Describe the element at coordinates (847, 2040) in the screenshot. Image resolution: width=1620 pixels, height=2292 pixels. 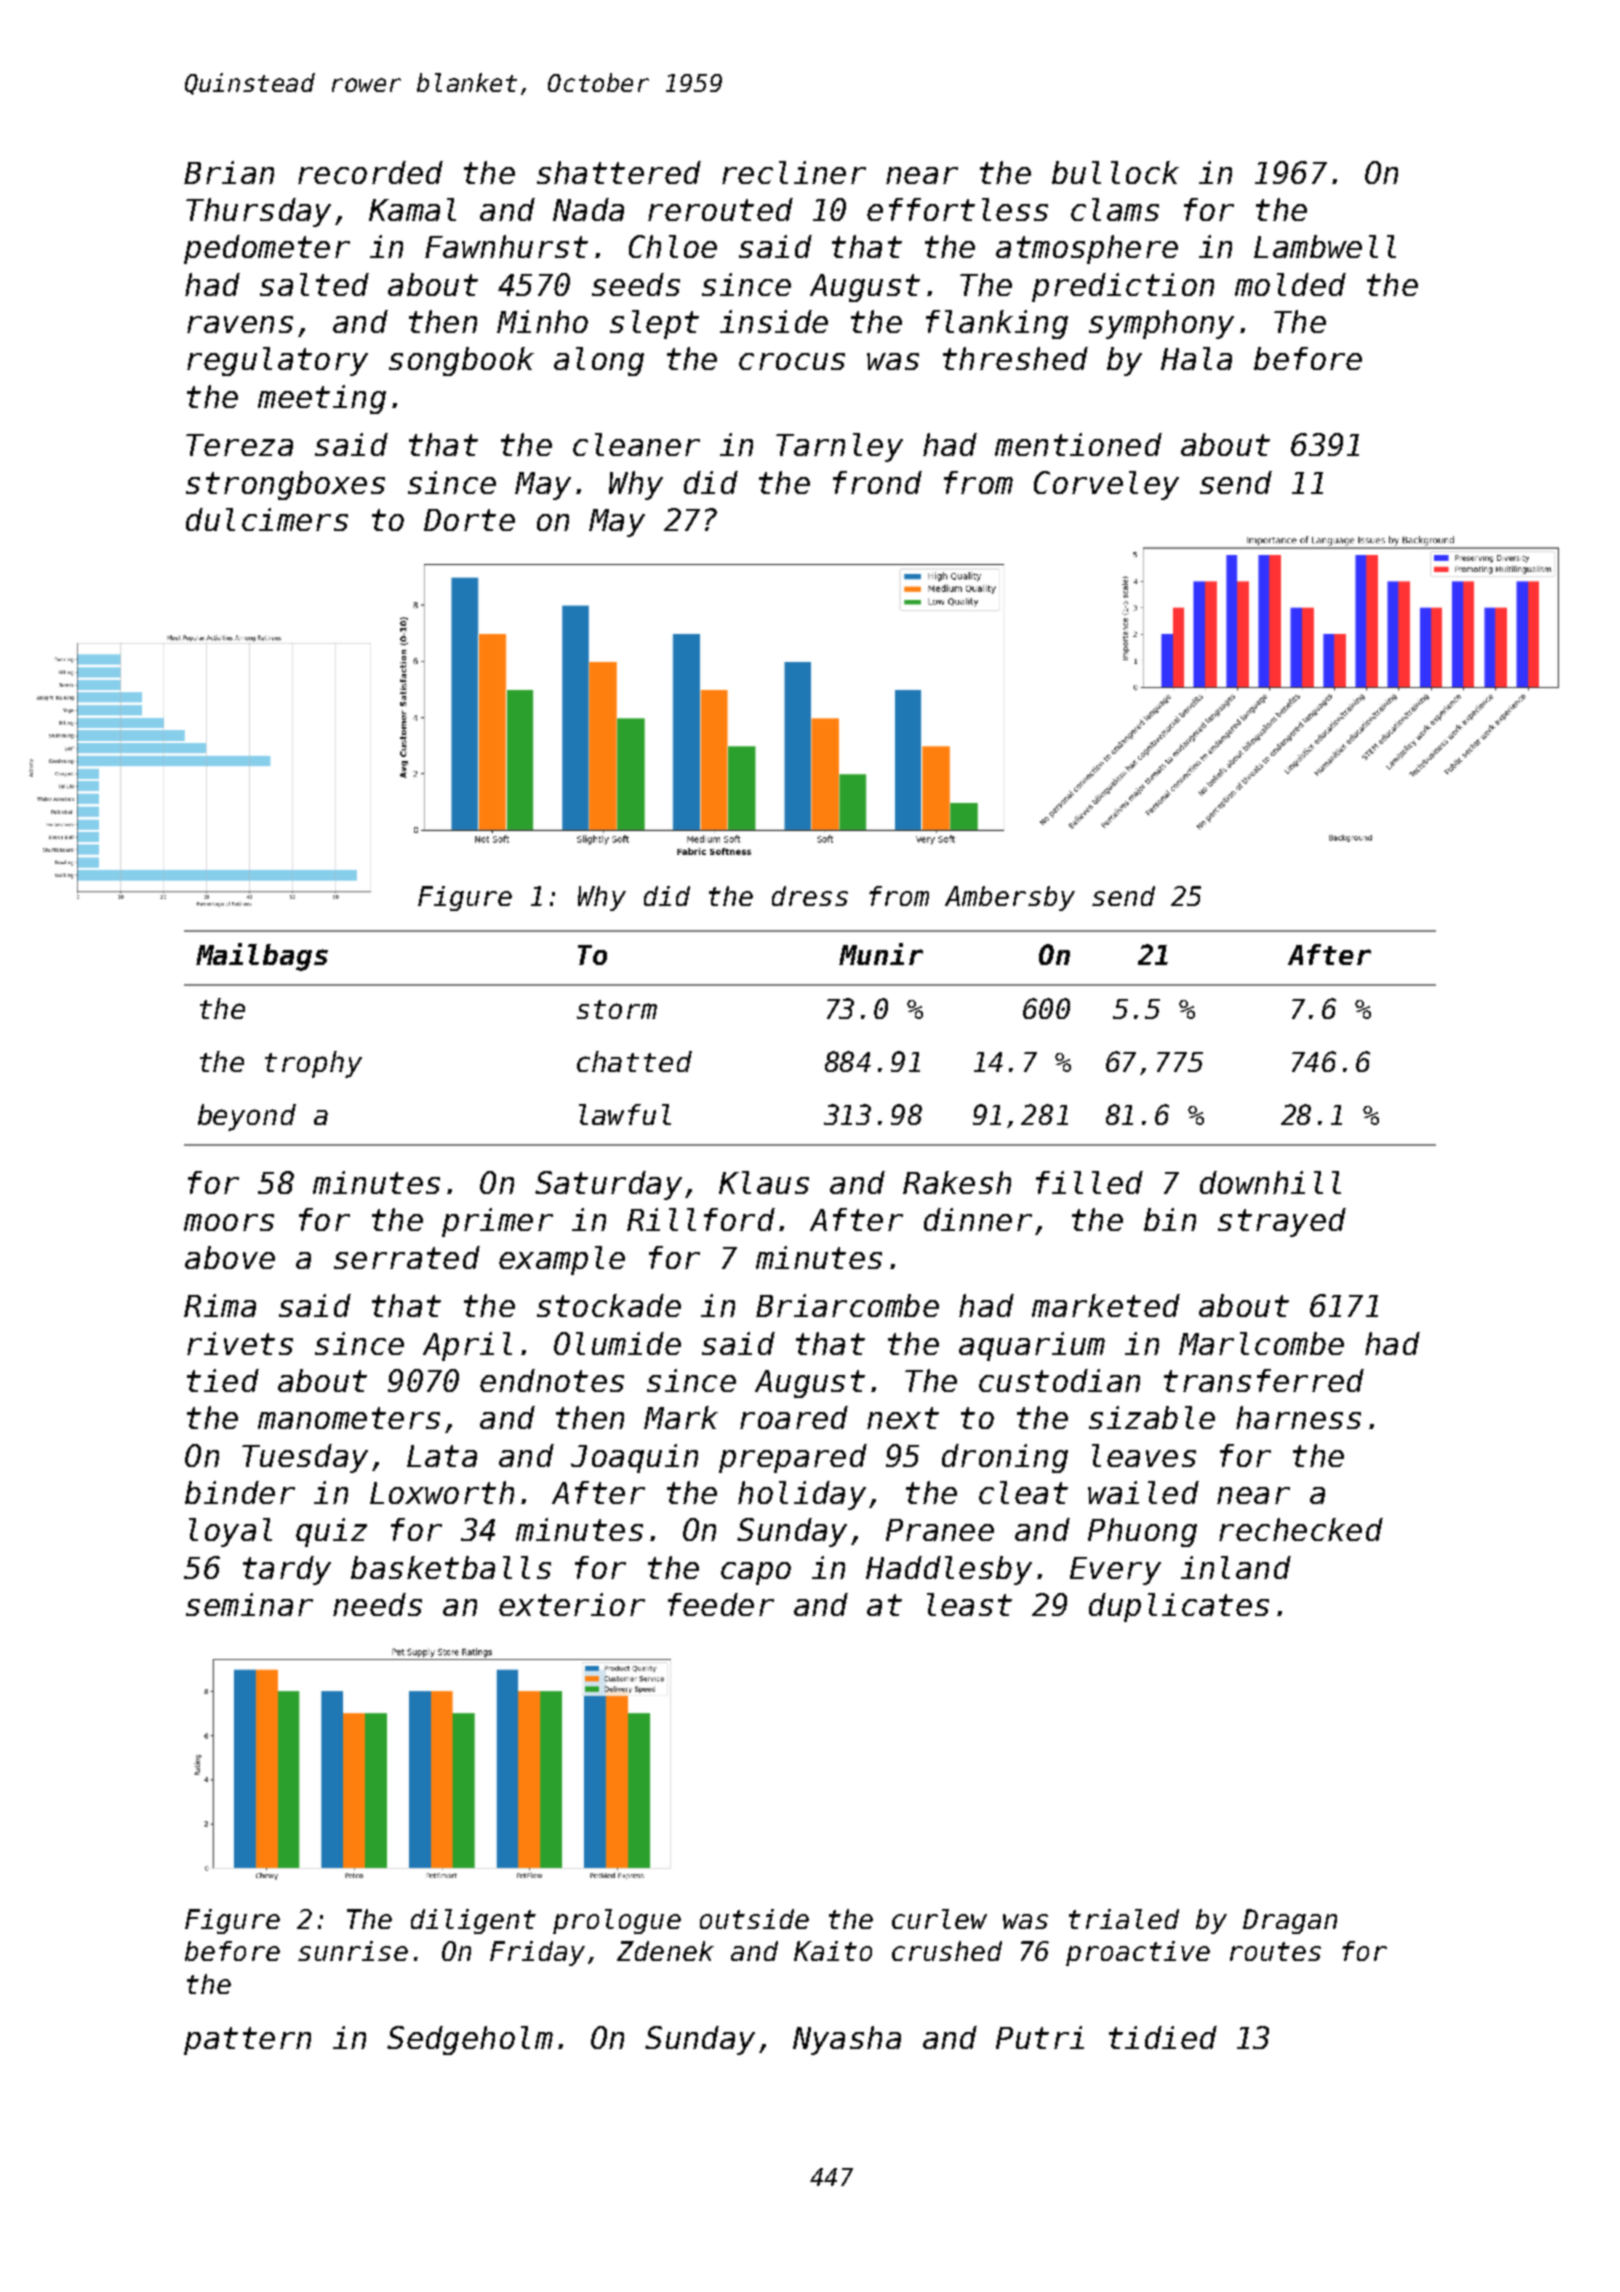
I see `Nyasha` at that location.
